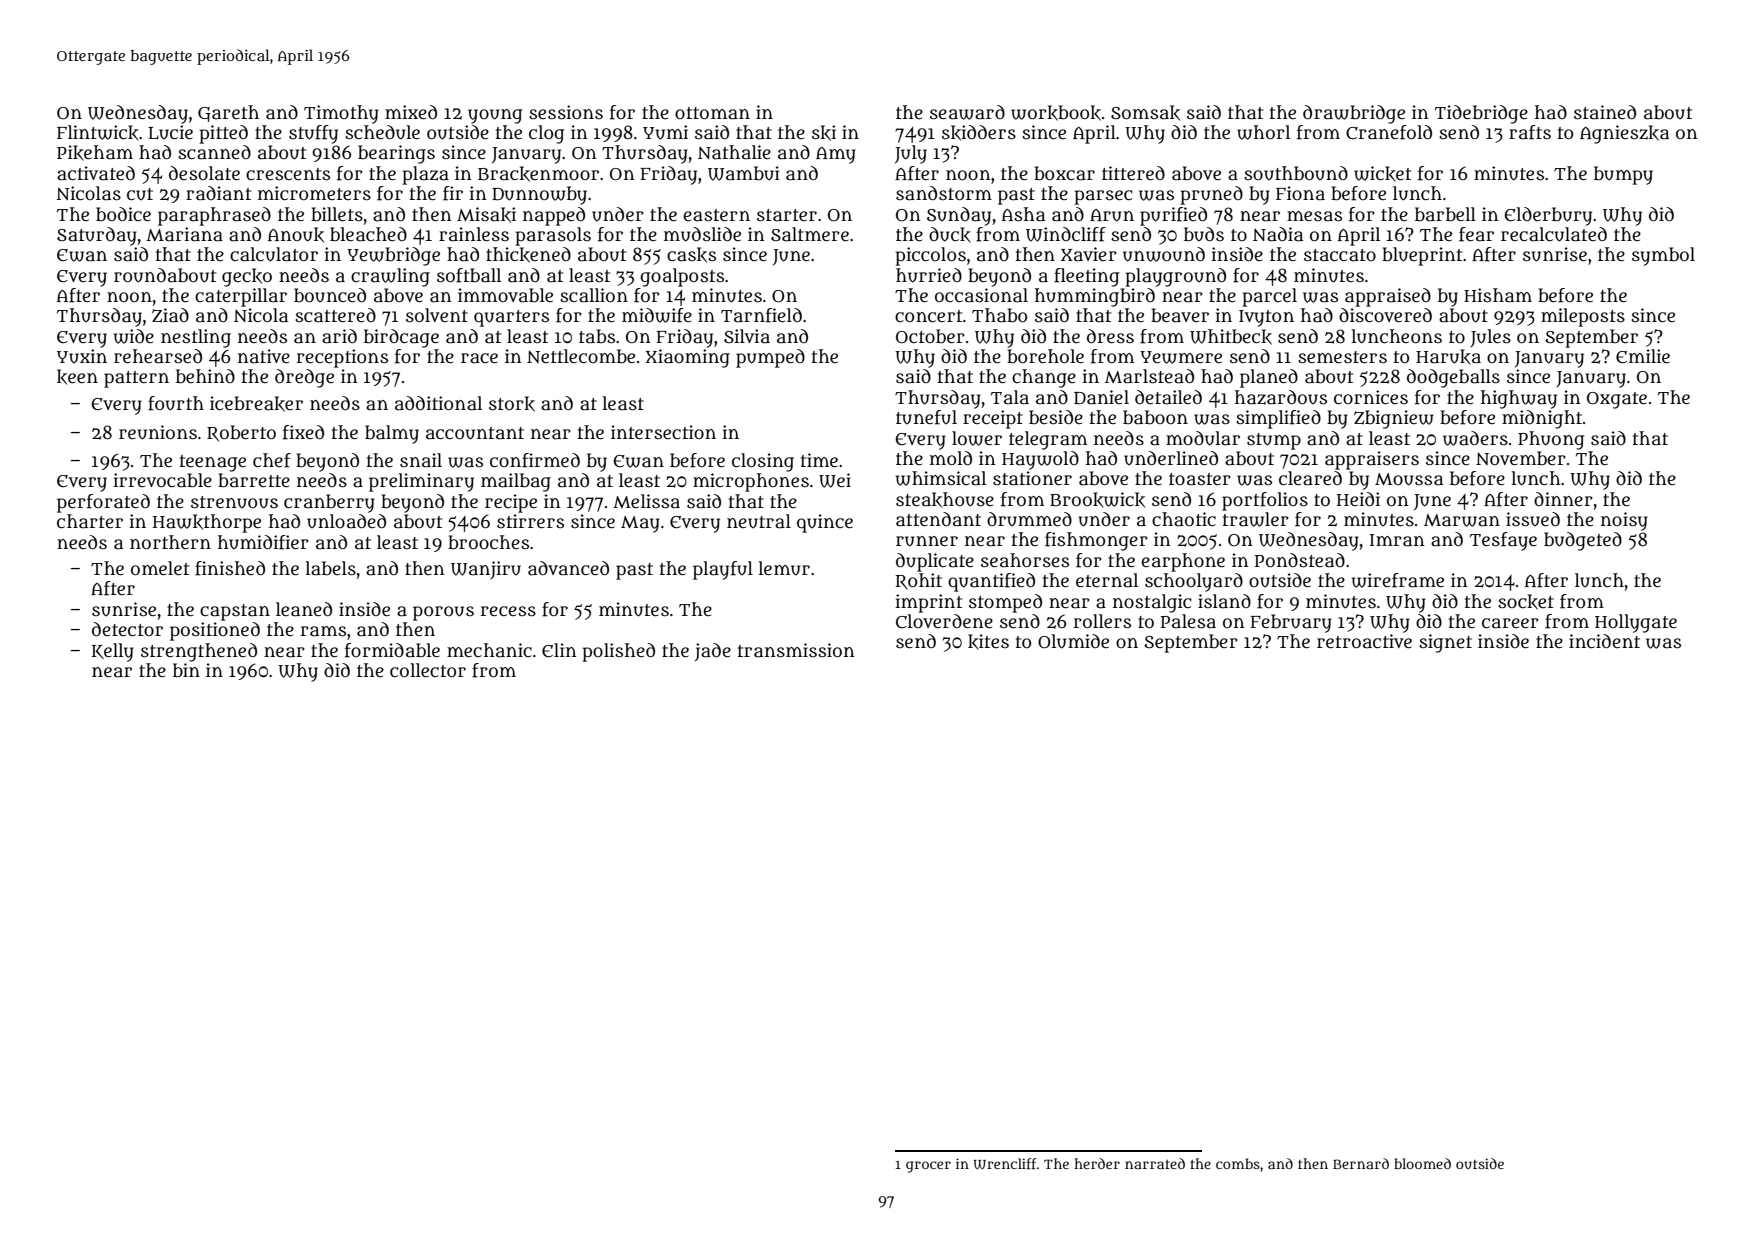  Describe the element at coordinates (1364, 641) in the document. I see `retroactive` at that location.
